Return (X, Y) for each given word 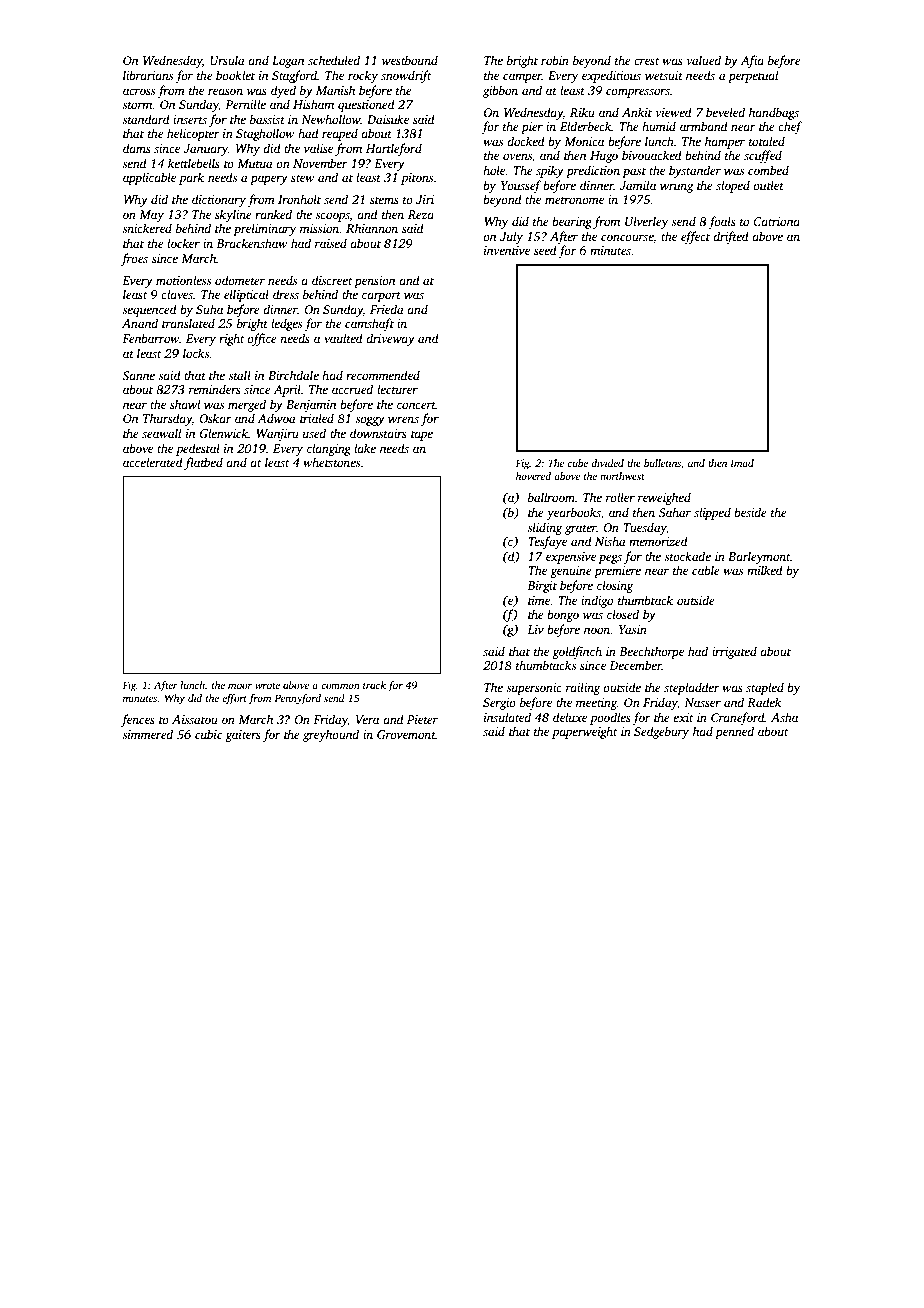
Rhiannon (372, 228)
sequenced (149, 310)
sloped (733, 186)
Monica (584, 141)
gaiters (243, 736)
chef (790, 127)
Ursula (227, 60)
